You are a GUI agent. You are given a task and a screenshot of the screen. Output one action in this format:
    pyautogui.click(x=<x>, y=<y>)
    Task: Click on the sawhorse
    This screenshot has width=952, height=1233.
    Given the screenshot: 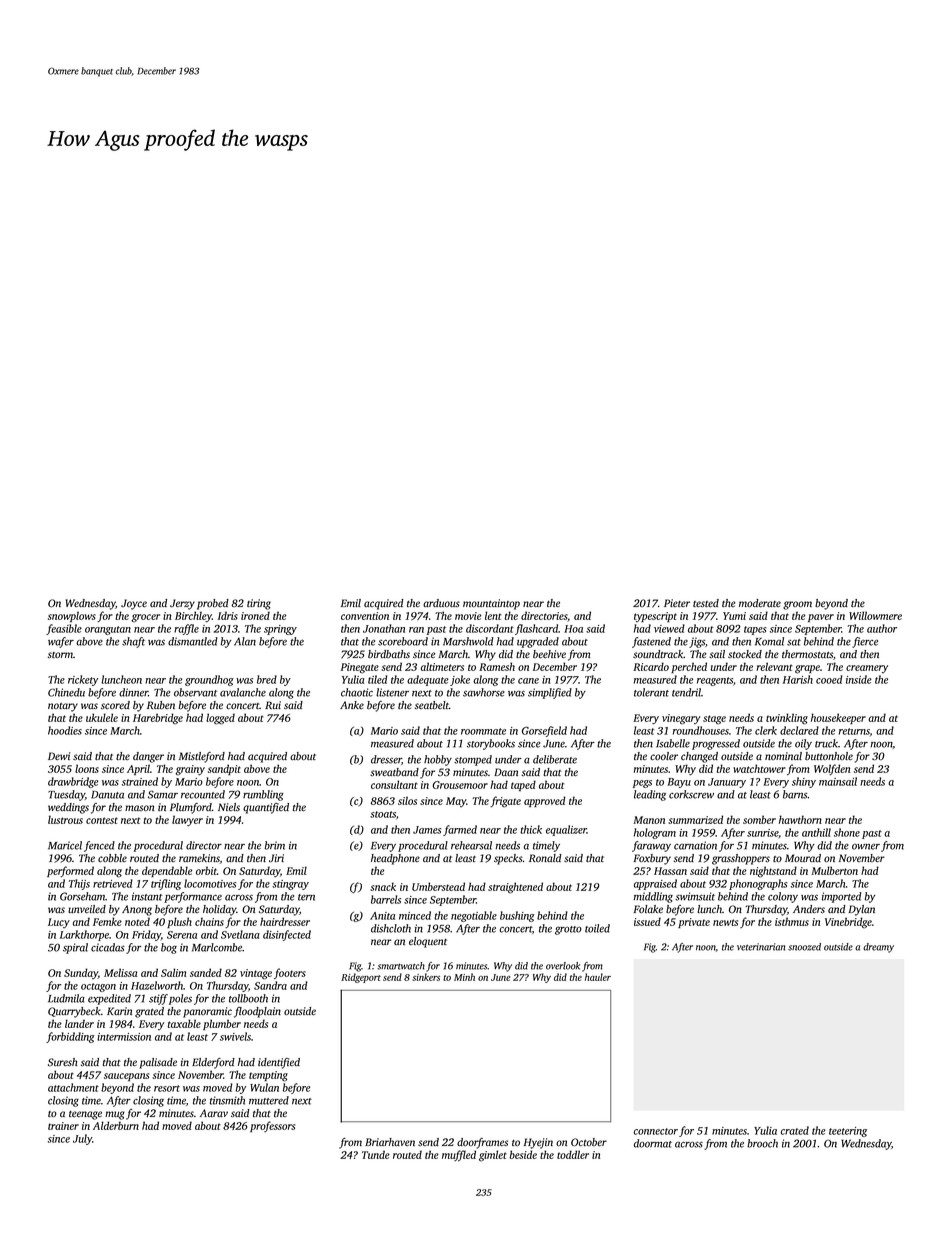 What is the action you would take?
    pyautogui.click(x=484, y=692)
